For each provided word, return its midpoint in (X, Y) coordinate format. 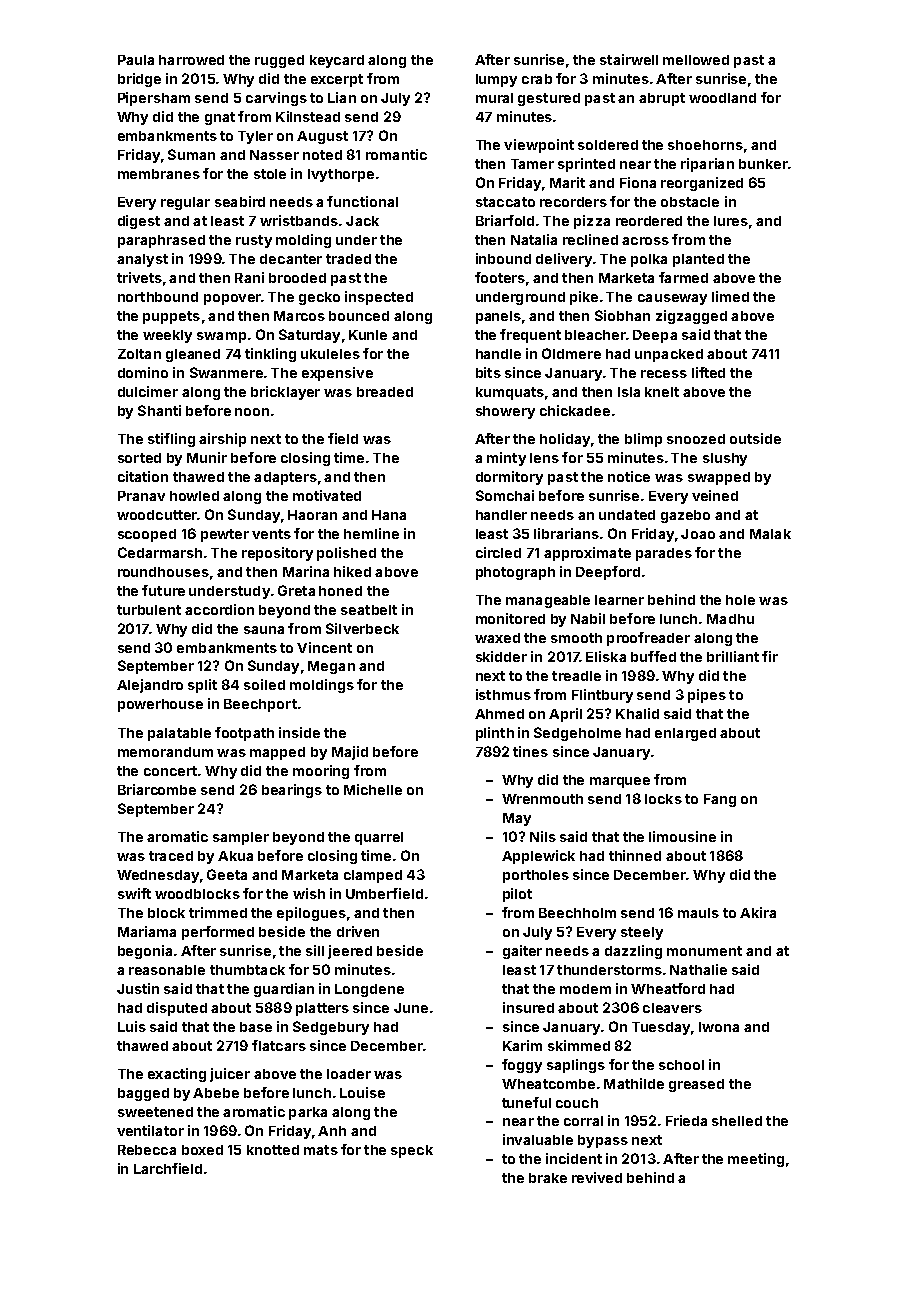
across (645, 241)
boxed (202, 1150)
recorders (573, 202)
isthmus (503, 694)
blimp (643, 440)
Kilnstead (308, 116)
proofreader (648, 639)
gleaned (193, 355)
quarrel (379, 838)
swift (134, 893)
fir (770, 656)
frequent (530, 336)
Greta (296, 590)
